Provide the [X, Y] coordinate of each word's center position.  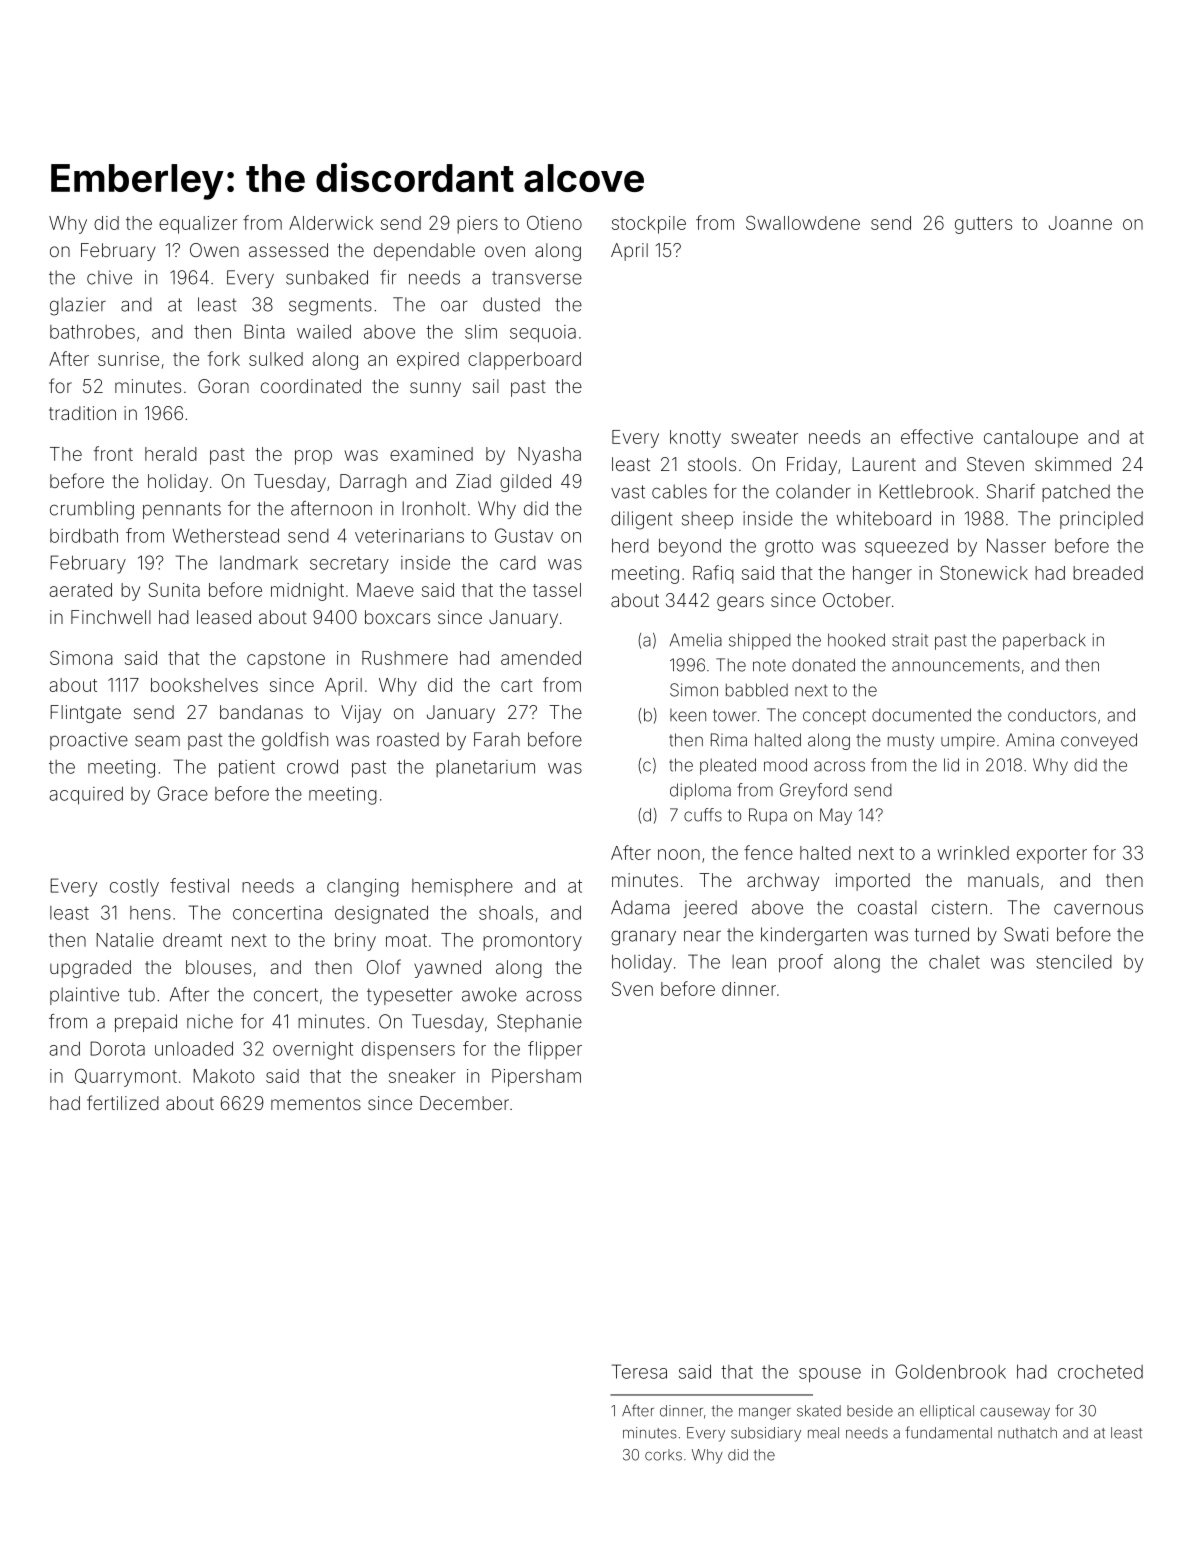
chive [109, 277]
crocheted [1100, 1372]
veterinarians [409, 536]
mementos [316, 1103]
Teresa [639, 1371]
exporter [1052, 855]
